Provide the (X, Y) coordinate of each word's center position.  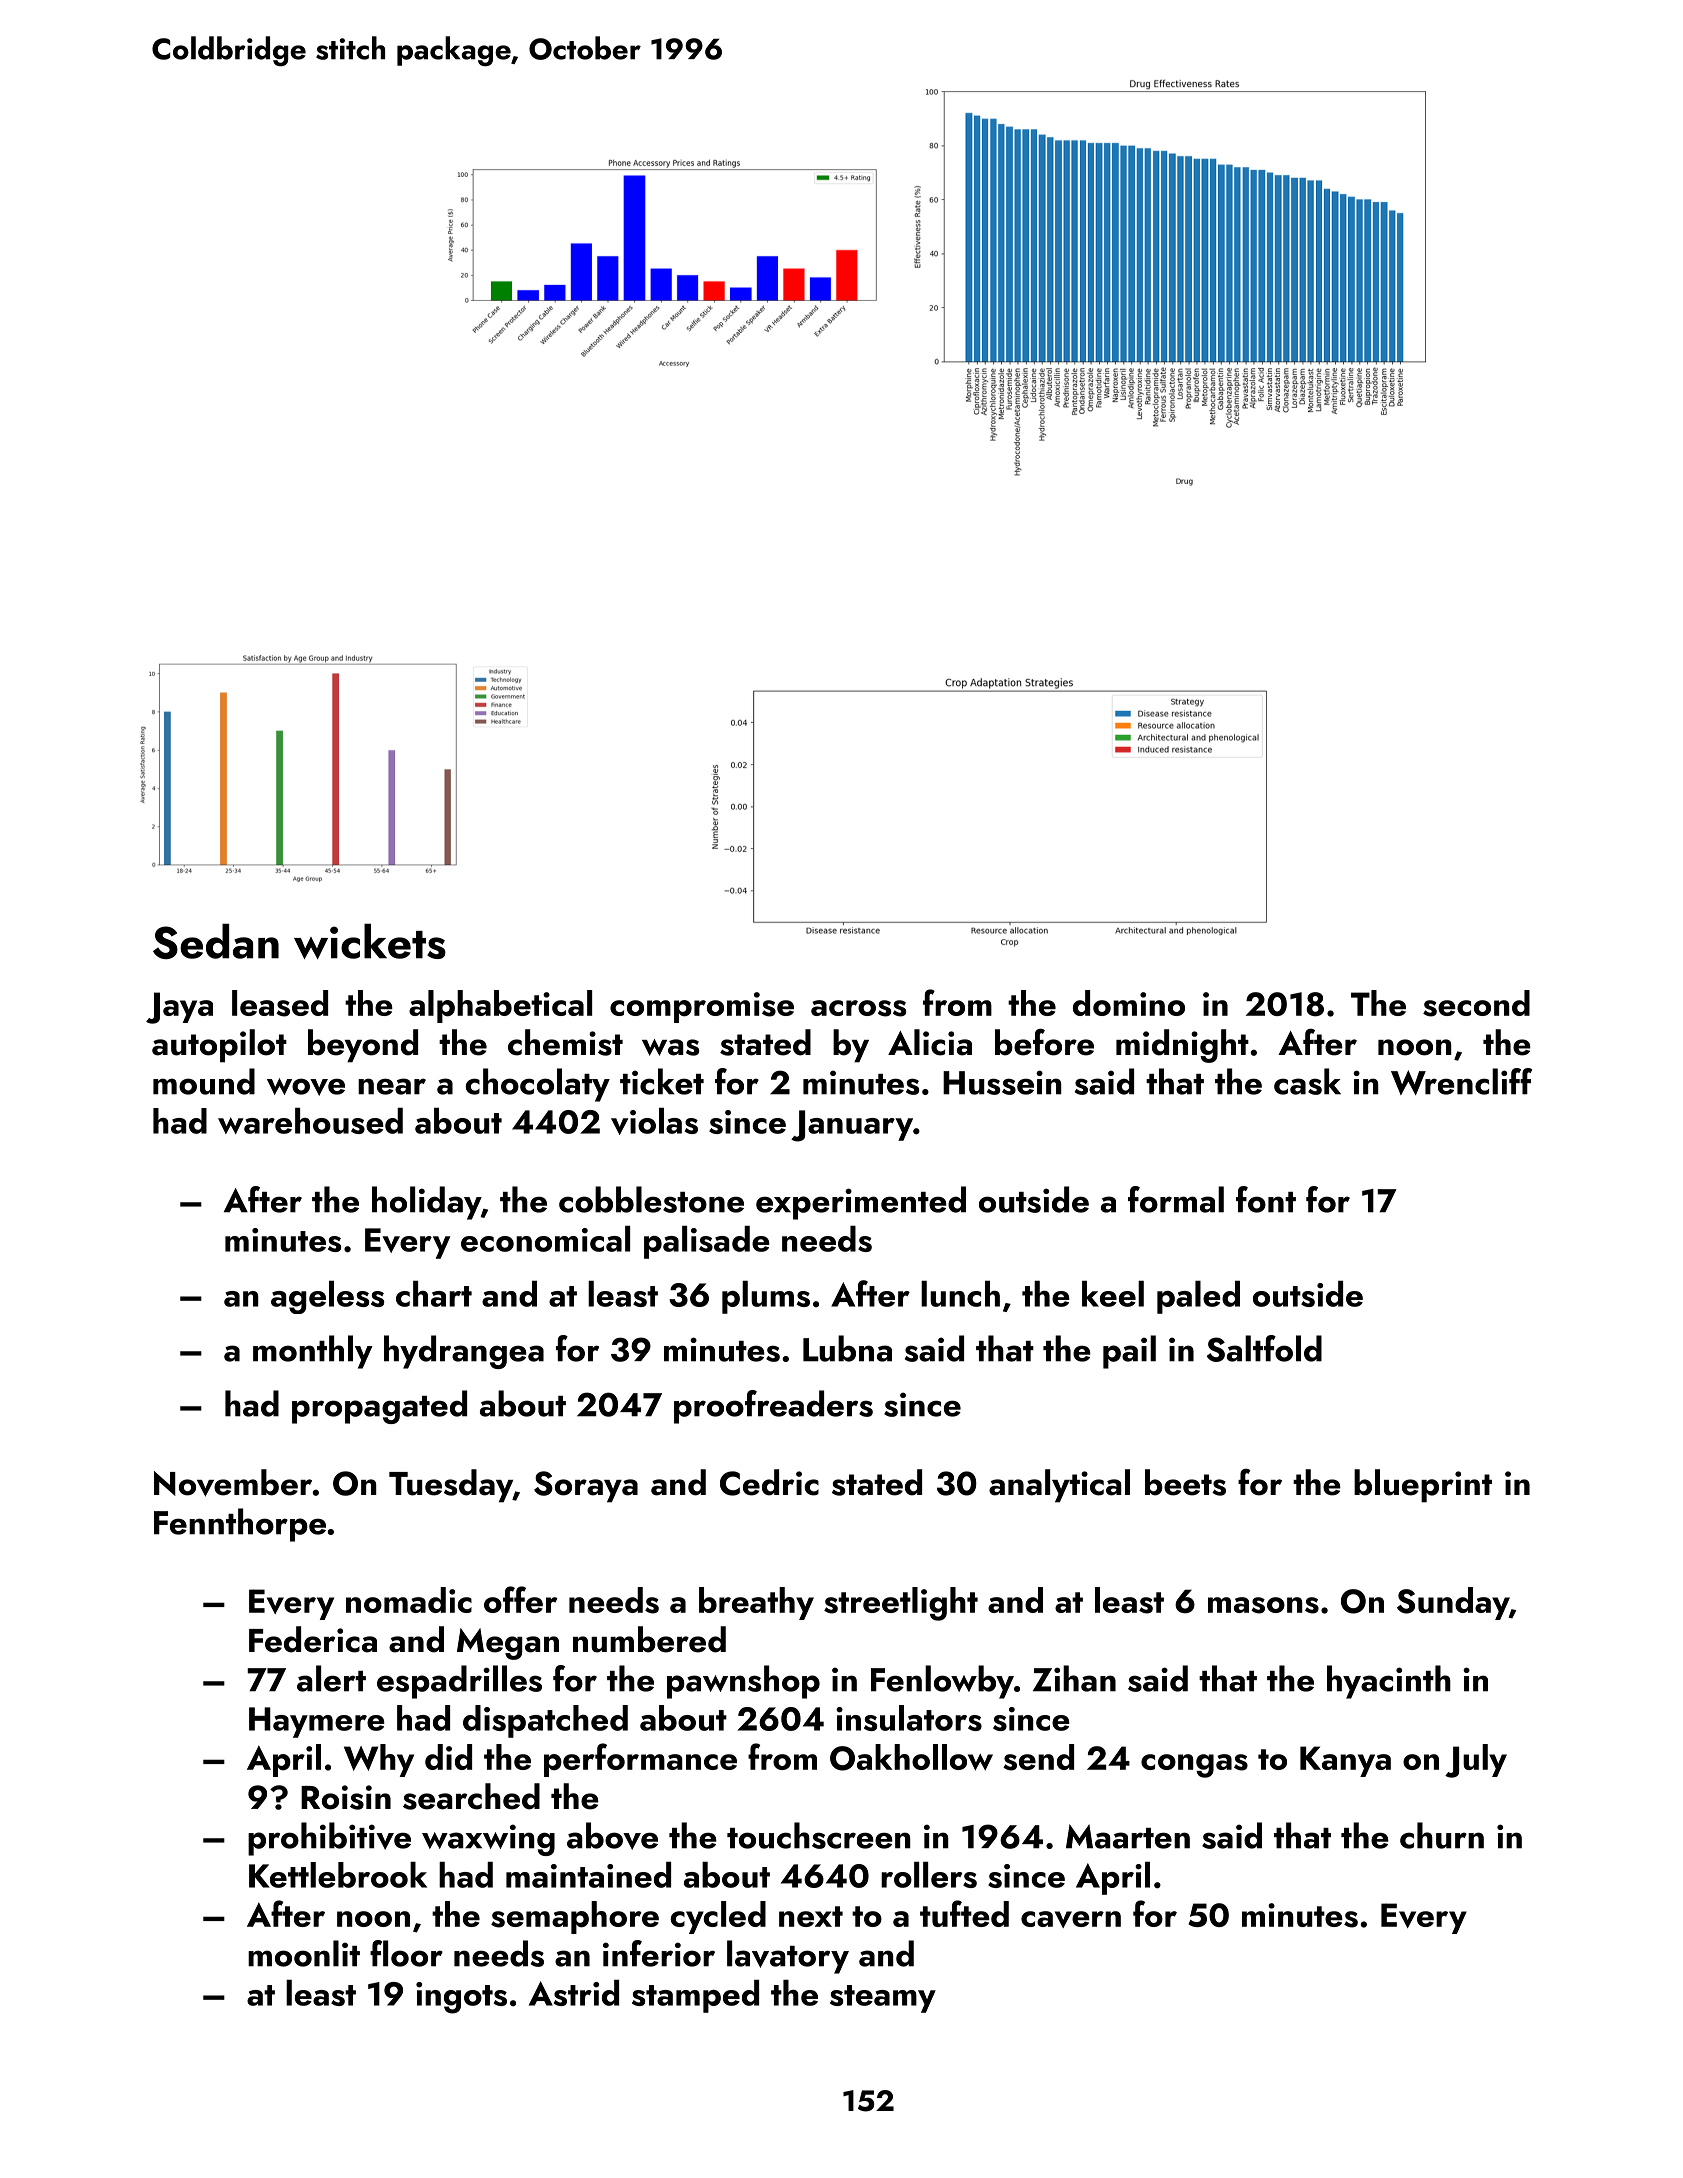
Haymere (317, 1722)
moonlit (304, 1953)
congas (1194, 1766)
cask (1307, 1081)
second (1476, 1003)
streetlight (901, 1604)
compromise (702, 1007)
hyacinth (1389, 1682)
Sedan (216, 941)
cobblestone (651, 1199)
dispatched (545, 1721)
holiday (426, 1203)
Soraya (586, 1487)
